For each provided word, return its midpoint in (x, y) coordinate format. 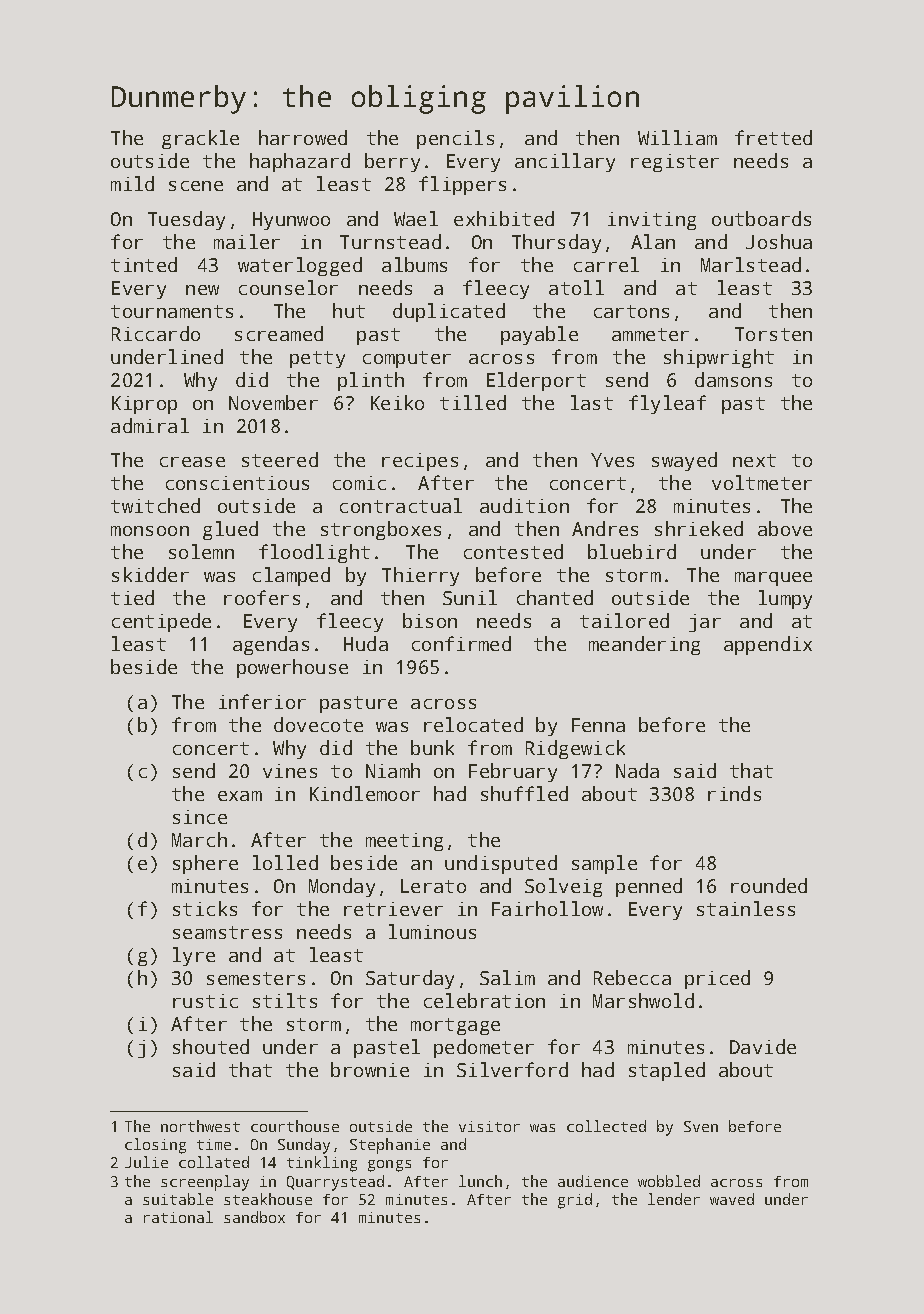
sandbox (254, 1217)
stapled (667, 1071)
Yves (612, 460)
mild (132, 183)
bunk (432, 747)
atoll (576, 287)
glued (230, 530)
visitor (489, 1126)
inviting (652, 221)
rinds (734, 793)
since (200, 817)
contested (513, 551)
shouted (211, 1046)
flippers (462, 185)
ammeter (650, 334)
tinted (144, 264)
